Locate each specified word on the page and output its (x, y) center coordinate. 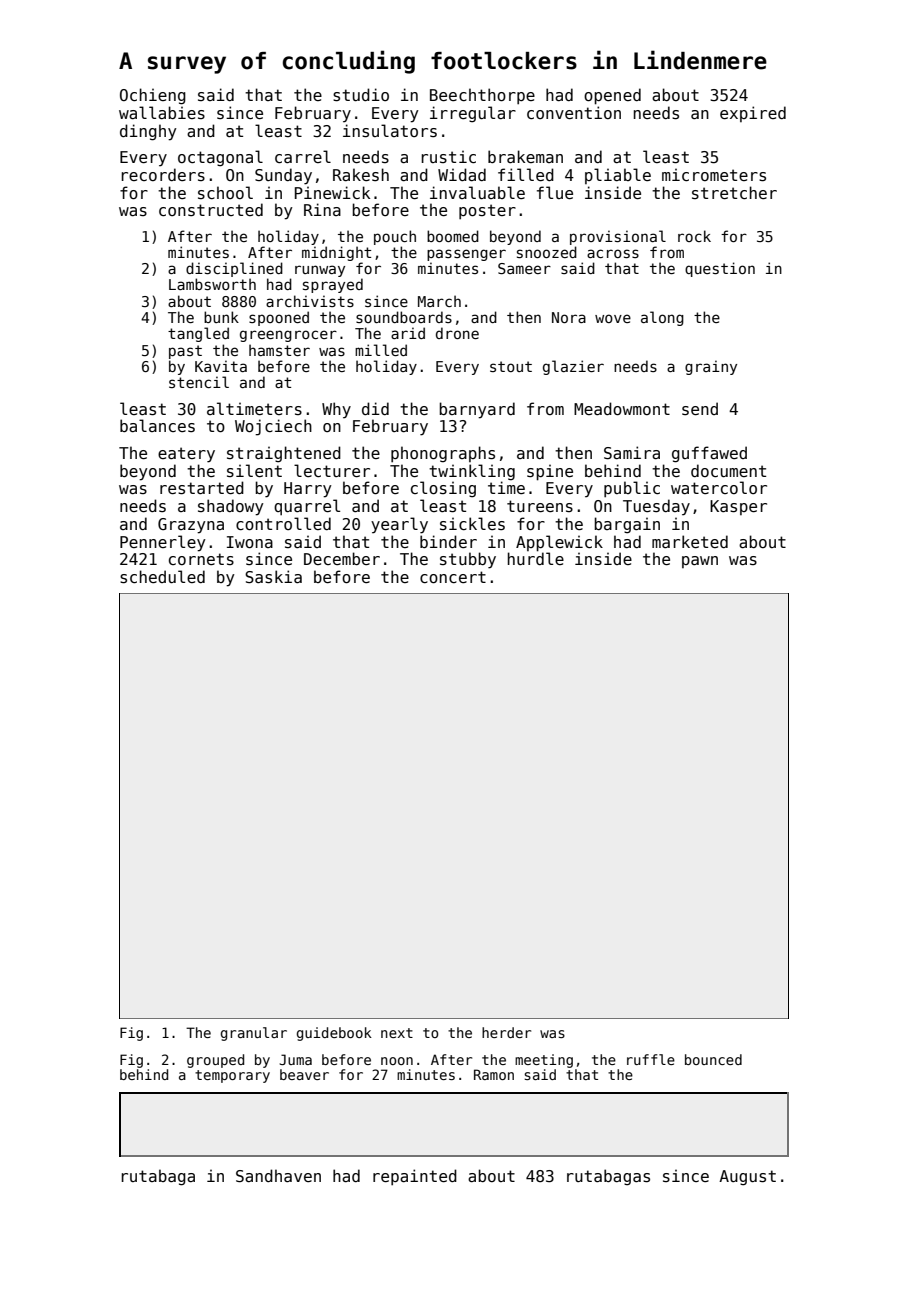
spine (550, 472)
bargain (627, 525)
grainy (711, 367)
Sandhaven (278, 1175)
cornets (201, 559)
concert (453, 577)
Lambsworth (212, 284)
